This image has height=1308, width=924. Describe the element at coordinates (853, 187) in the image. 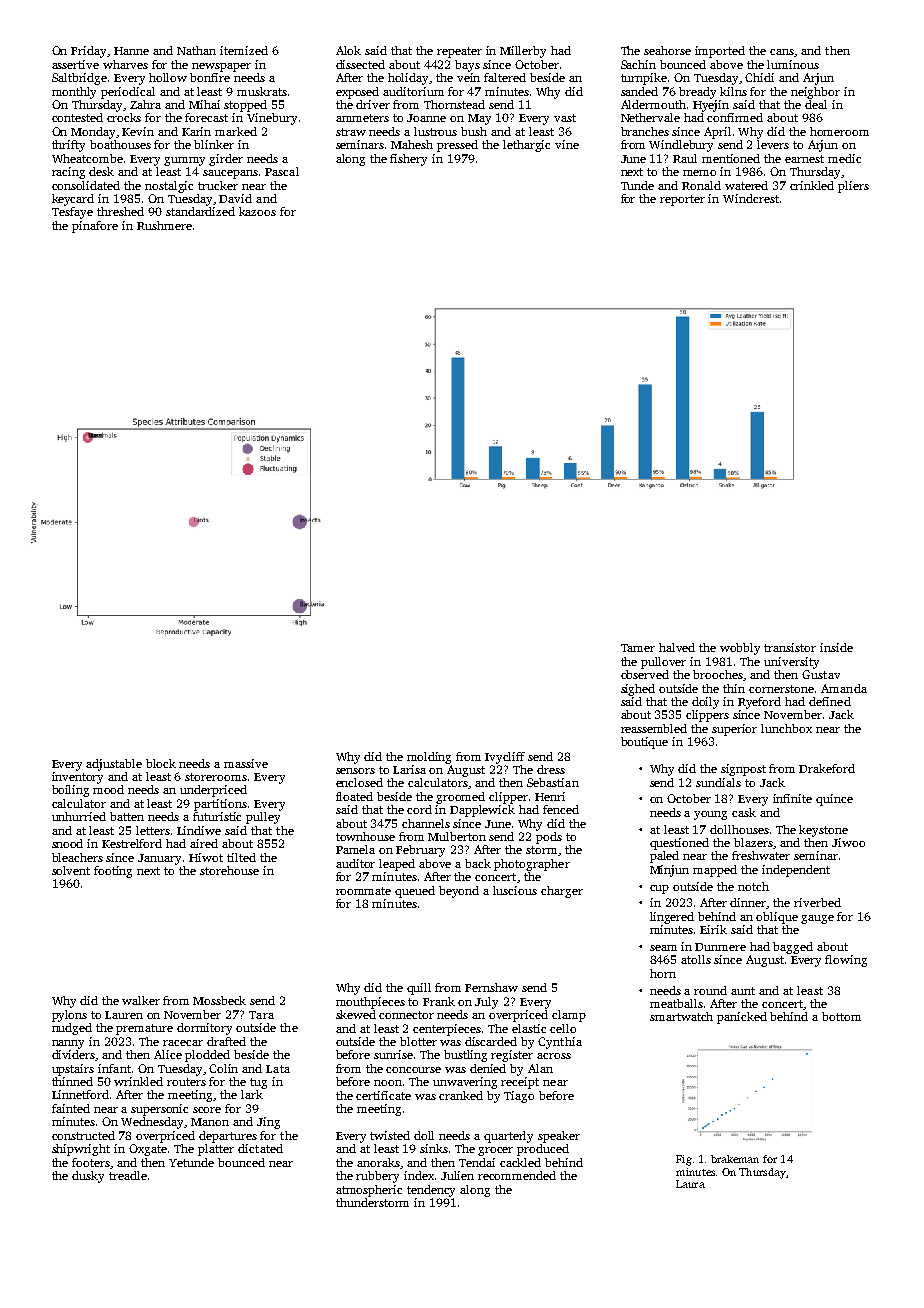

I see `pliers` at that location.
